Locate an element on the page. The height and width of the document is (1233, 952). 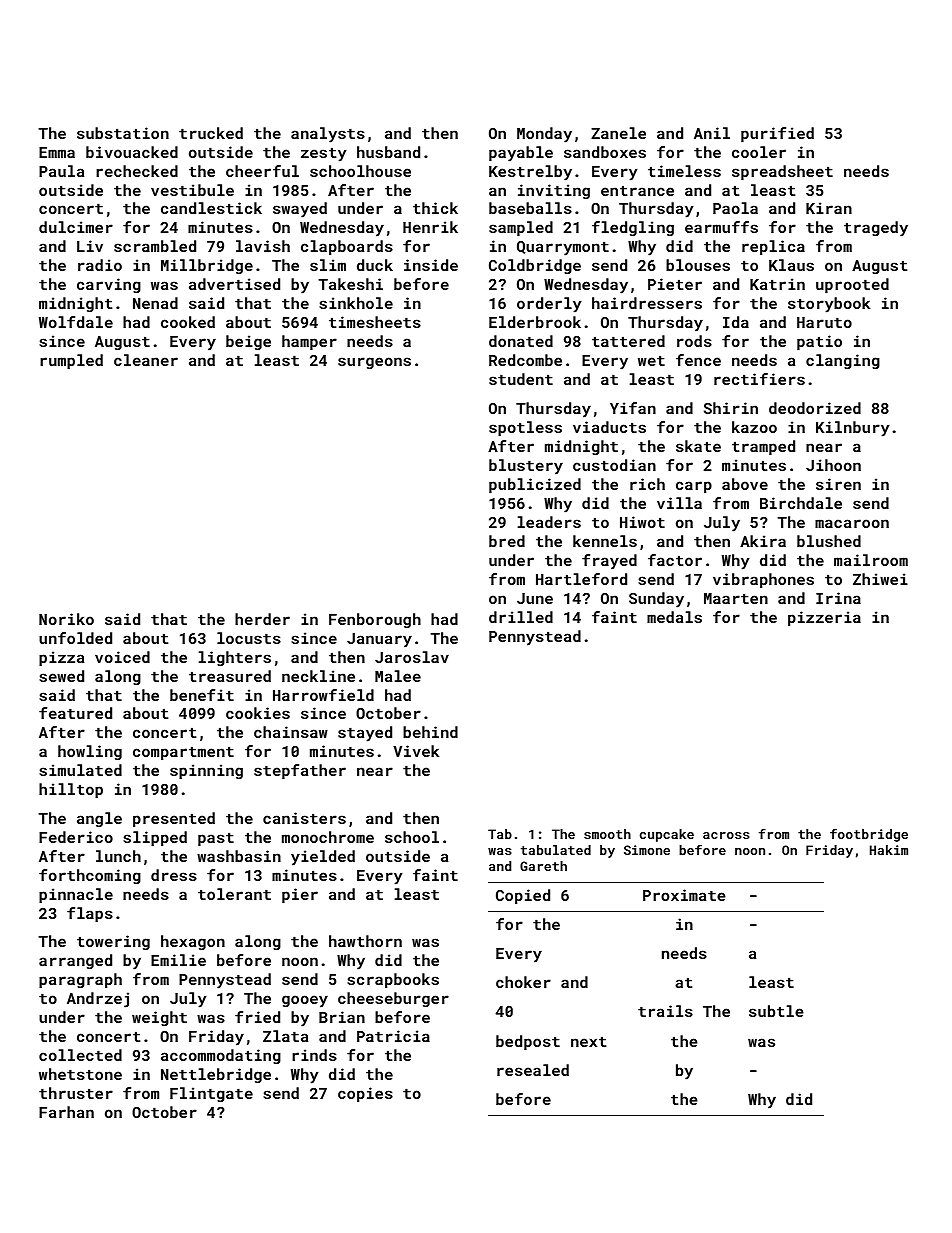
paragraph is located at coordinates (80, 980).
